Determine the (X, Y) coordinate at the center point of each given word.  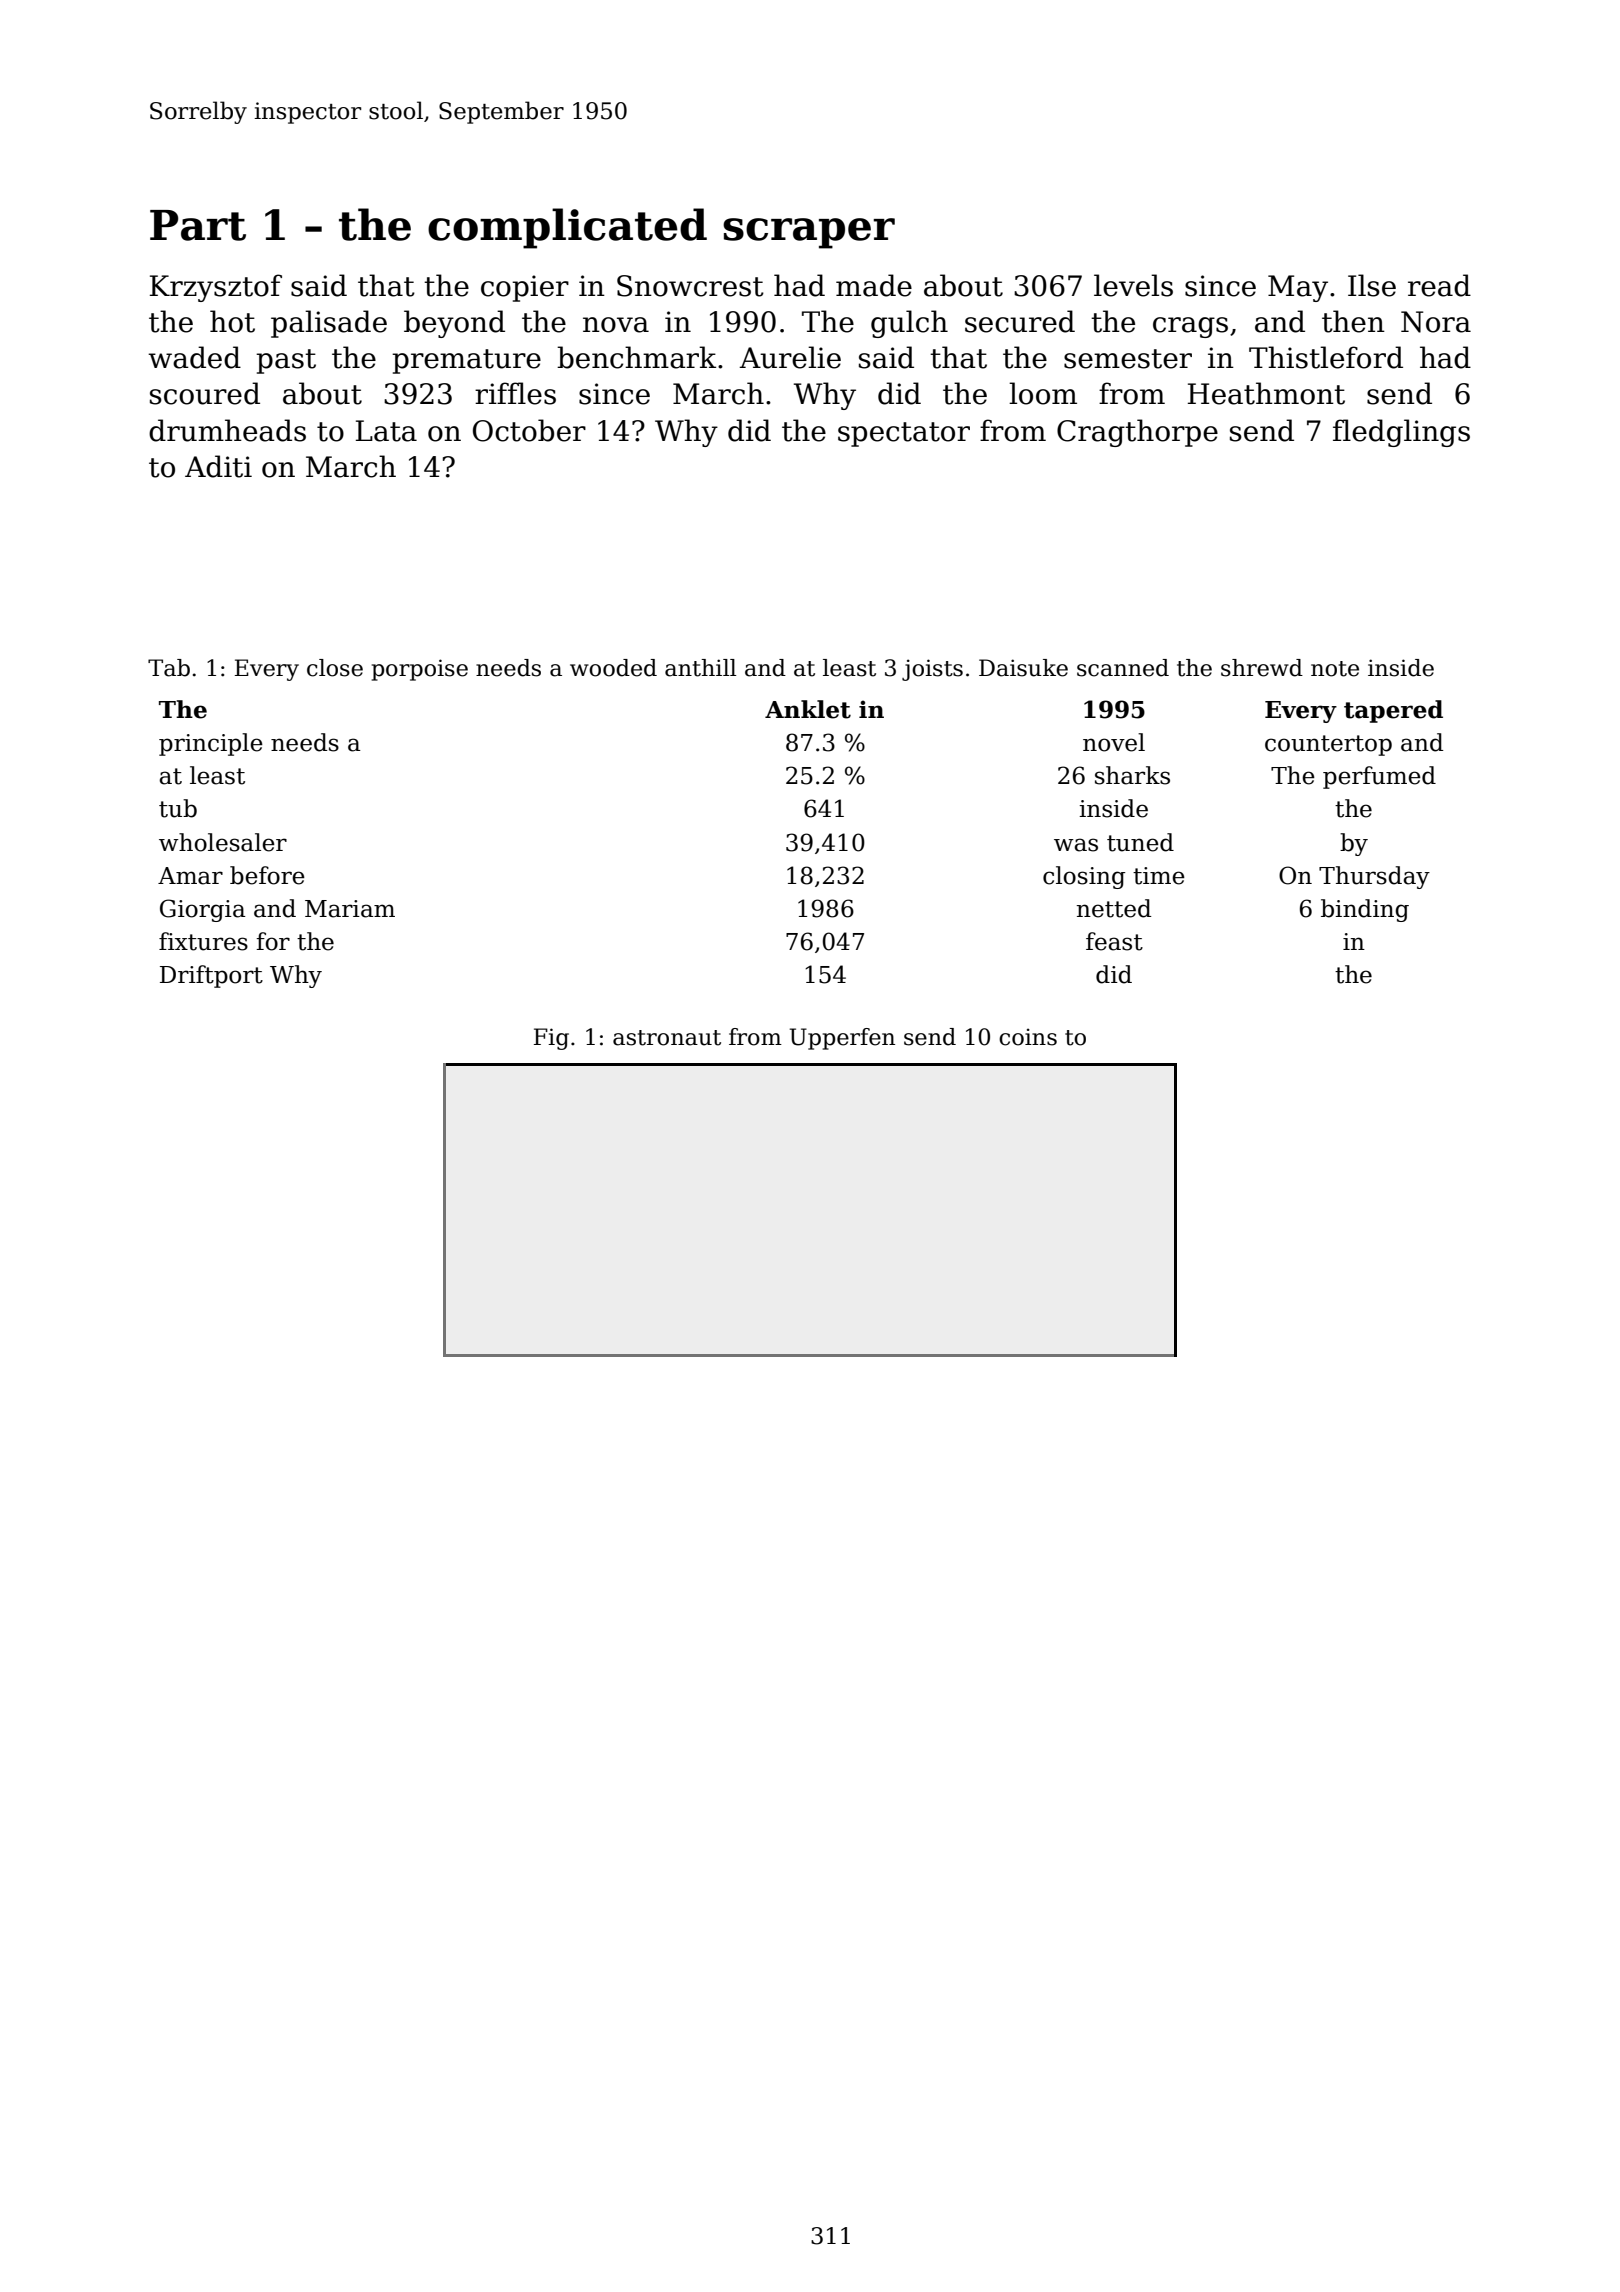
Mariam (350, 909)
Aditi (218, 466)
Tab (169, 668)
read (1439, 285)
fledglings (1401, 433)
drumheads (227, 430)
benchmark (636, 357)
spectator (904, 434)
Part (198, 225)
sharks (1132, 775)
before (267, 875)
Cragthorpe (1137, 433)
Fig (551, 1039)
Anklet (808, 709)
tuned (1140, 842)
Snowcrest (690, 286)
